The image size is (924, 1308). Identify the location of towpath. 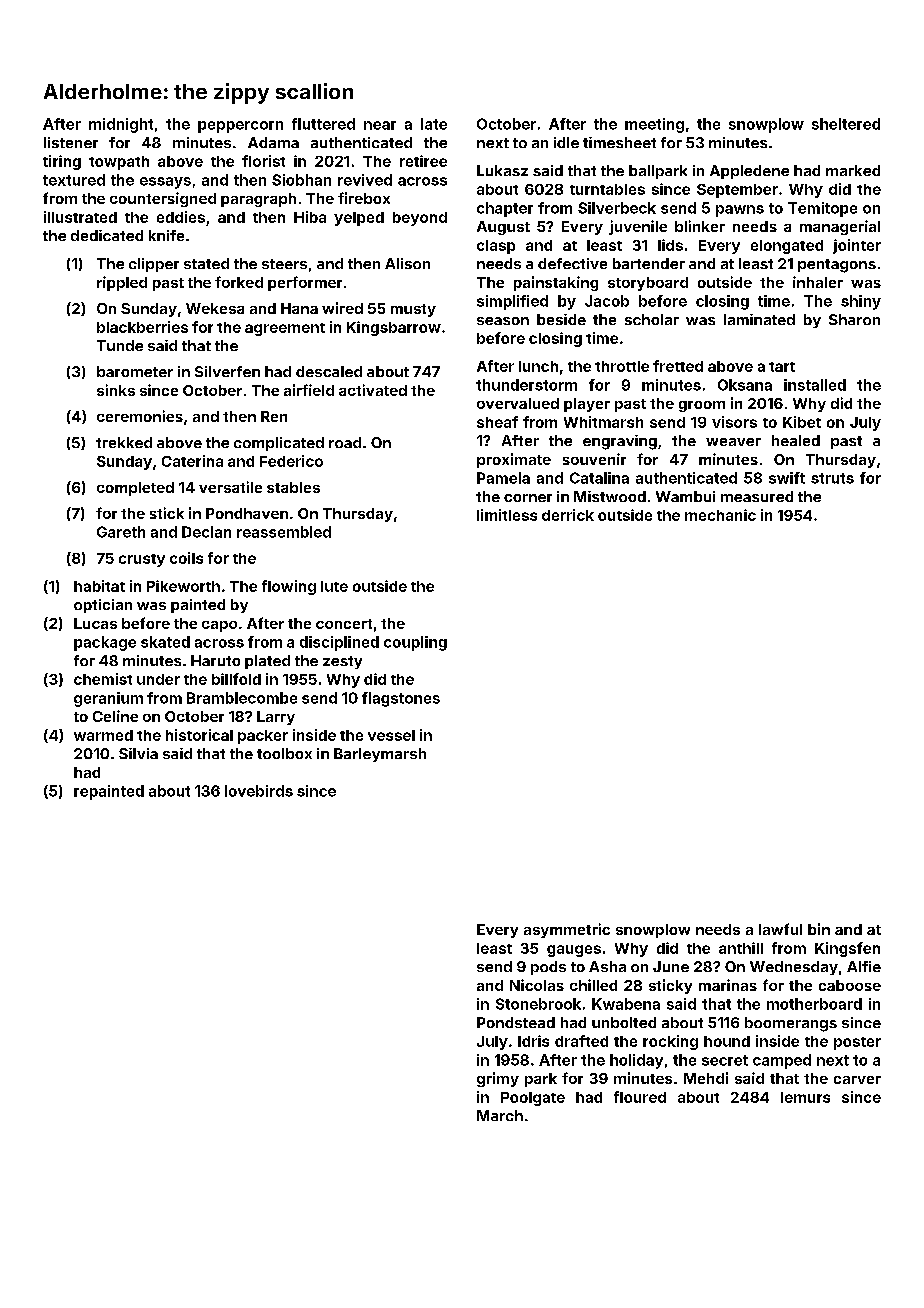
(119, 163).
